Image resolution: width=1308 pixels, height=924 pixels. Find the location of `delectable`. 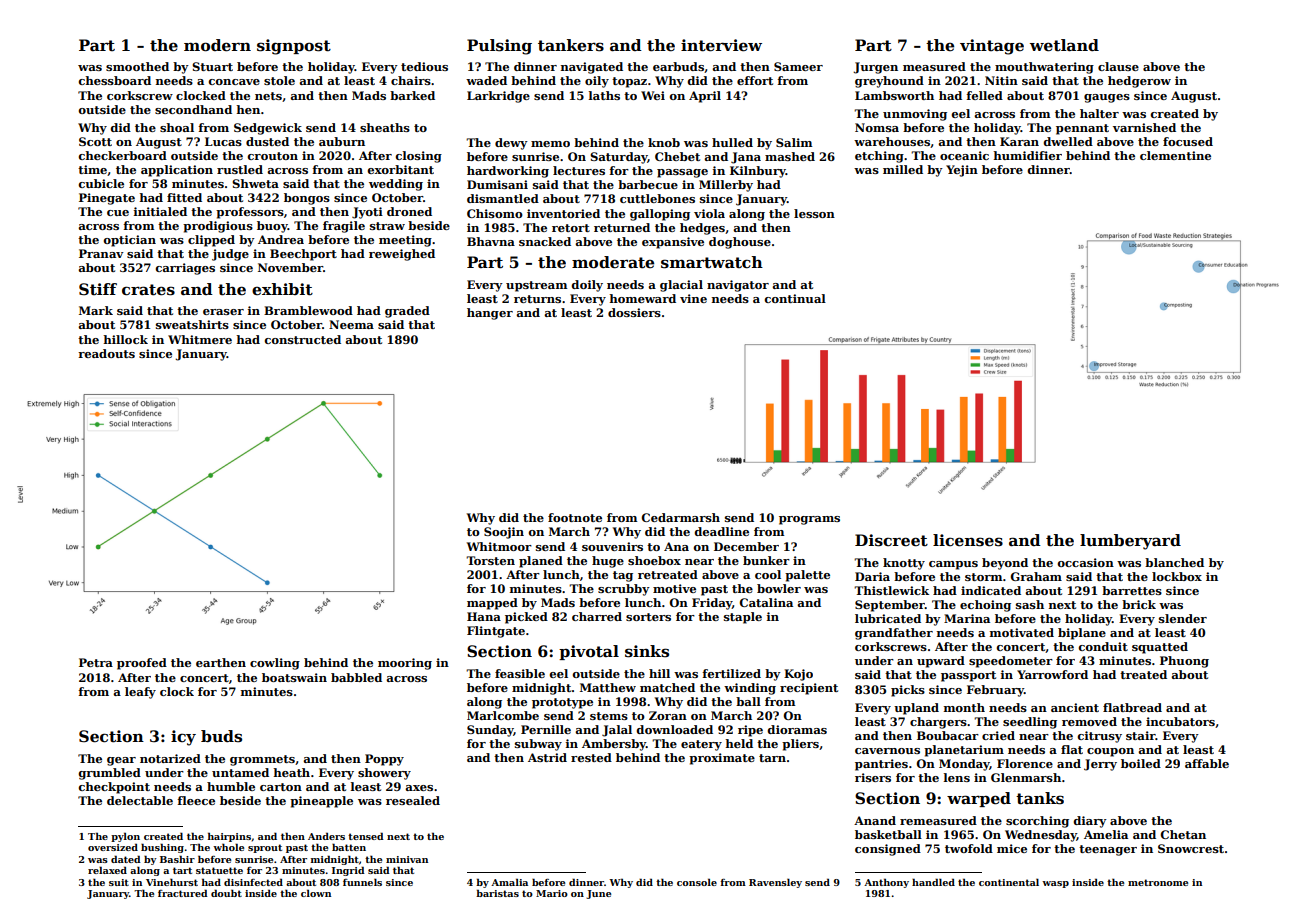

delectable is located at coordinates (140, 800).
